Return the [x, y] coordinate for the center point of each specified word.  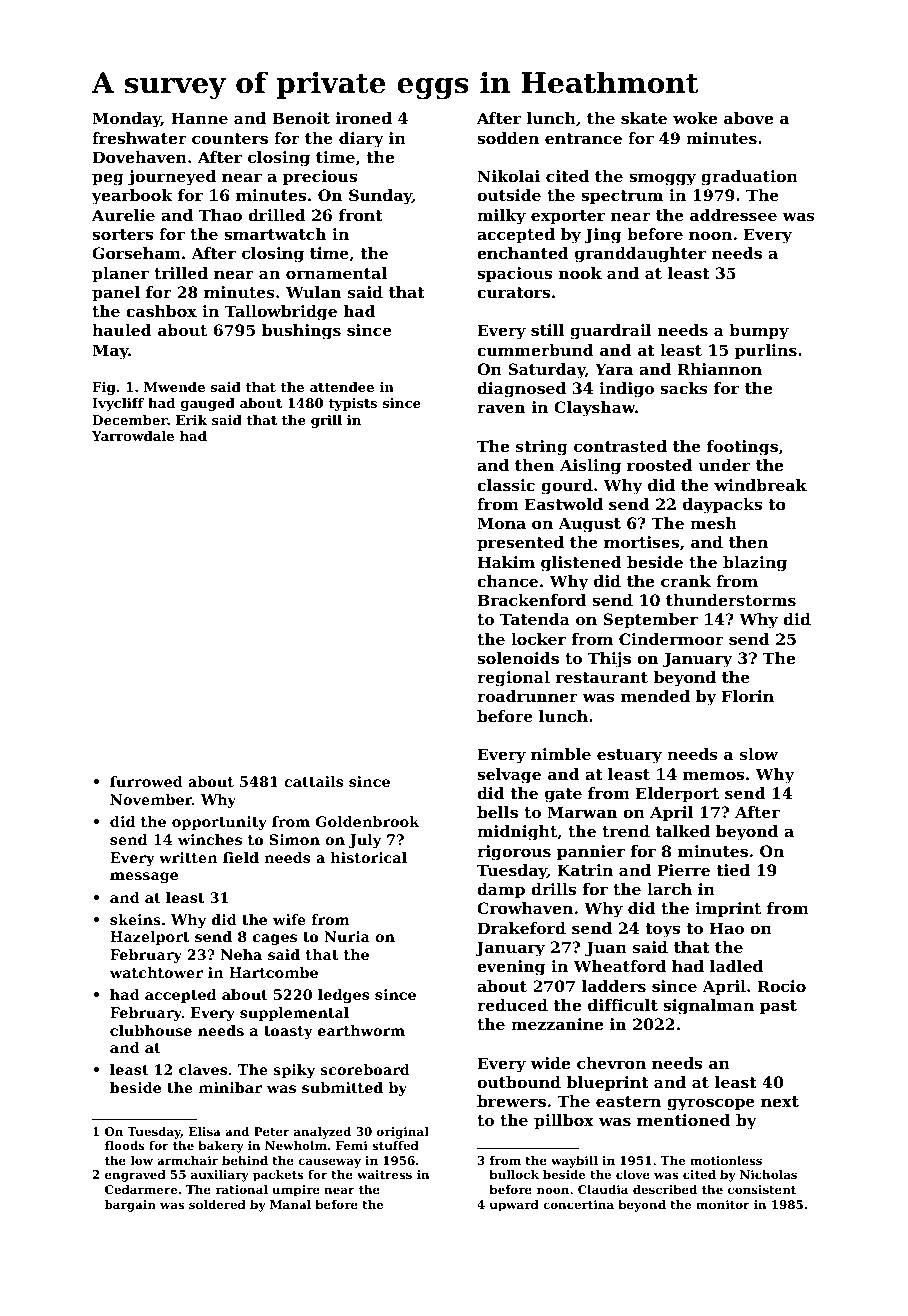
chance [507, 581]
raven [501, 408]
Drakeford [522, 928]
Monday [126, 120]
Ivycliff [118, 404]
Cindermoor [671, 639]
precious [320, 178]
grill [326, 421]
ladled [736, 966]
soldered [217, 1204]
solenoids [518, 658]
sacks [684, 388]
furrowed [146, 781]
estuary [629, 756]
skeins [135, 919]
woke [695, 118]
